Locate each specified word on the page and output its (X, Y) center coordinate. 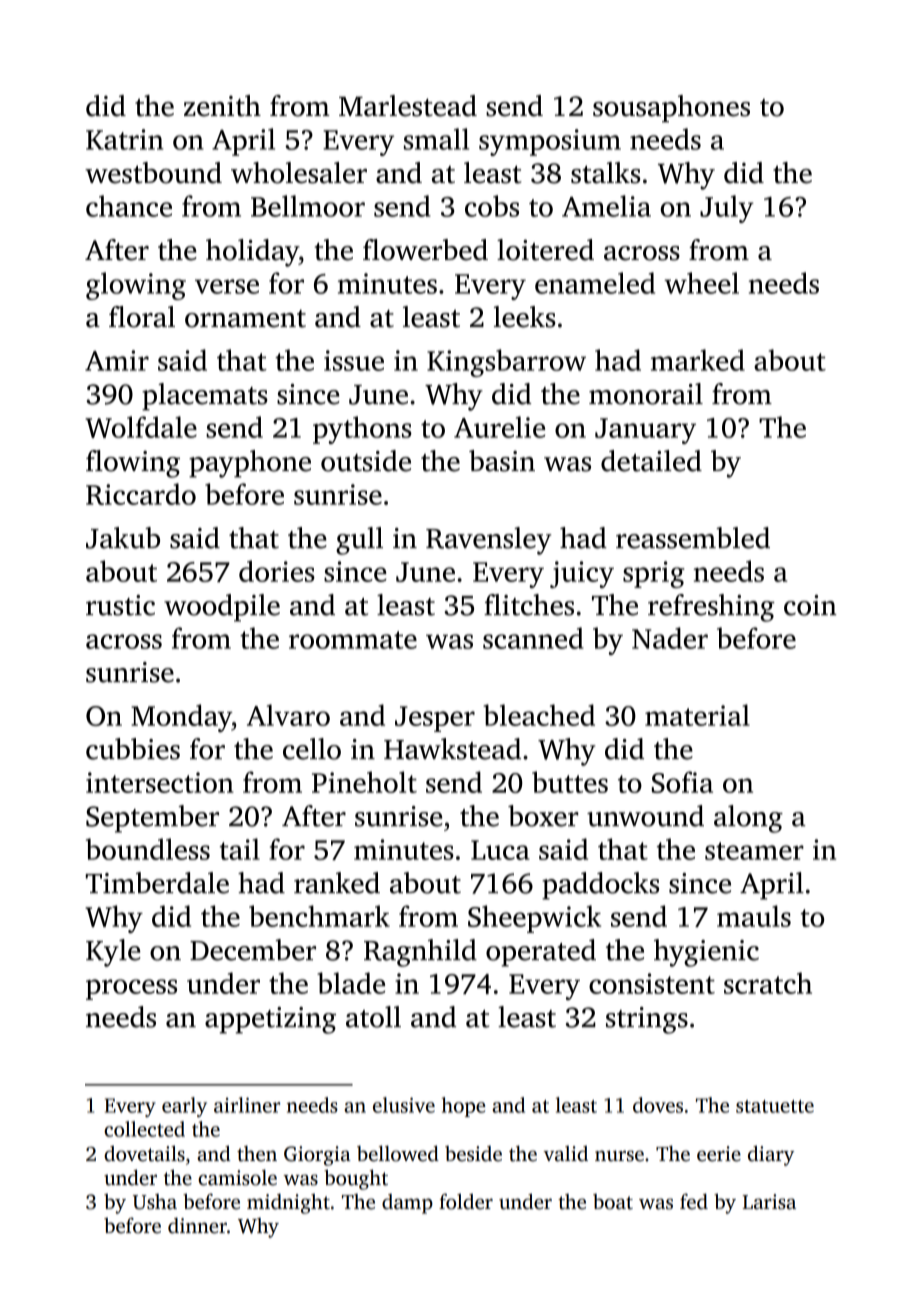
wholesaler (299, 173)
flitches (529, 605)
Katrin (124, 139)
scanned (533, 638)
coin (810, 605)
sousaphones (671, 108)
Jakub (123, 538)
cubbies (133, 749)
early (184, 1107)
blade (351, 983)
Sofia (682, 782)
